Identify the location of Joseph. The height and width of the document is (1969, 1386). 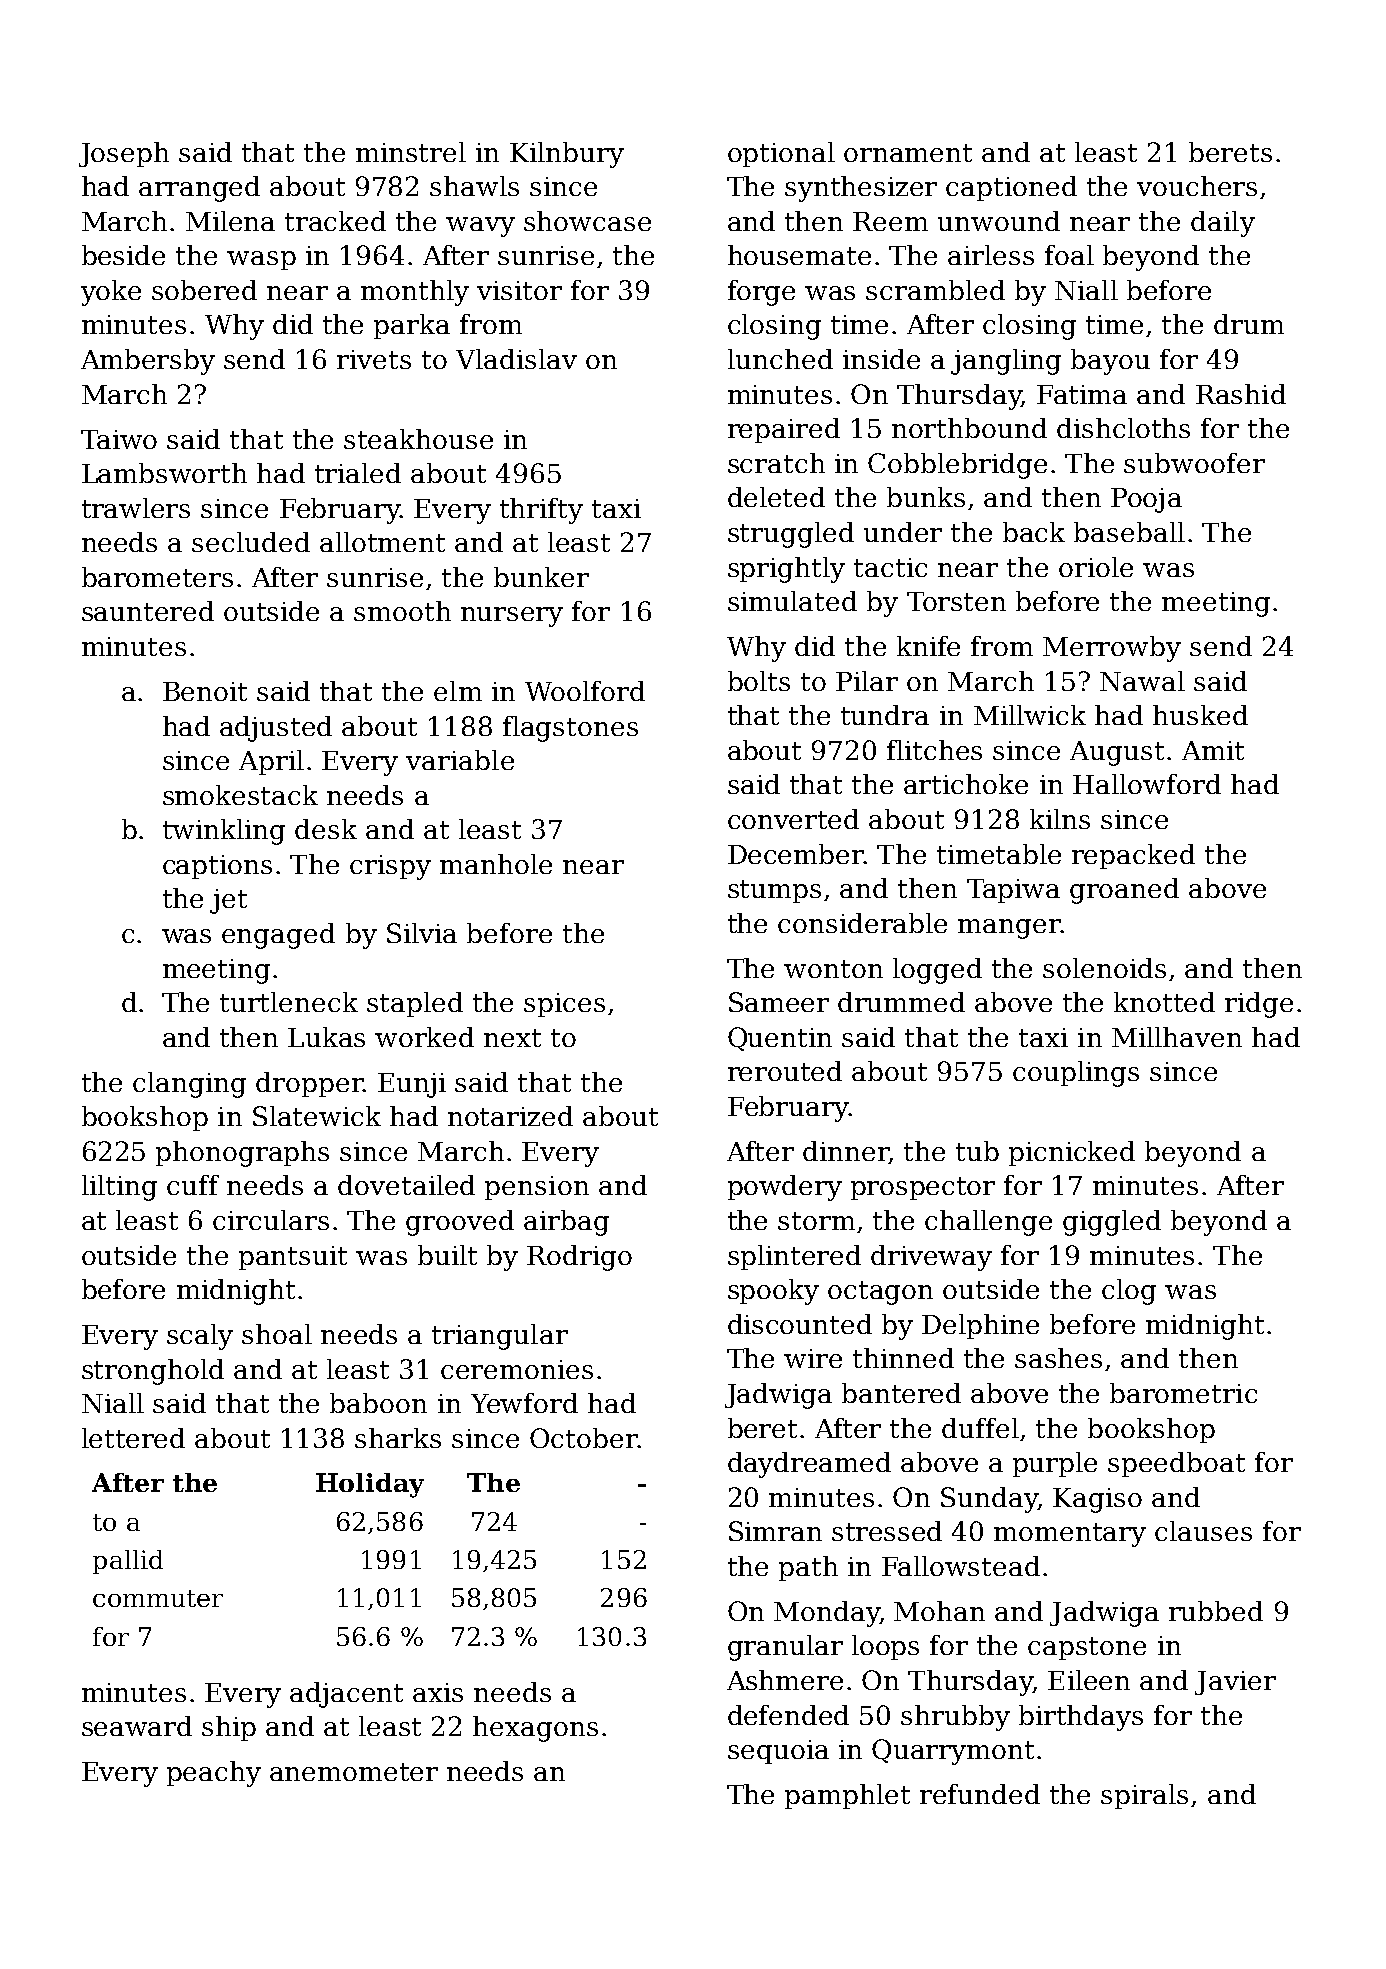
(124, 154).
